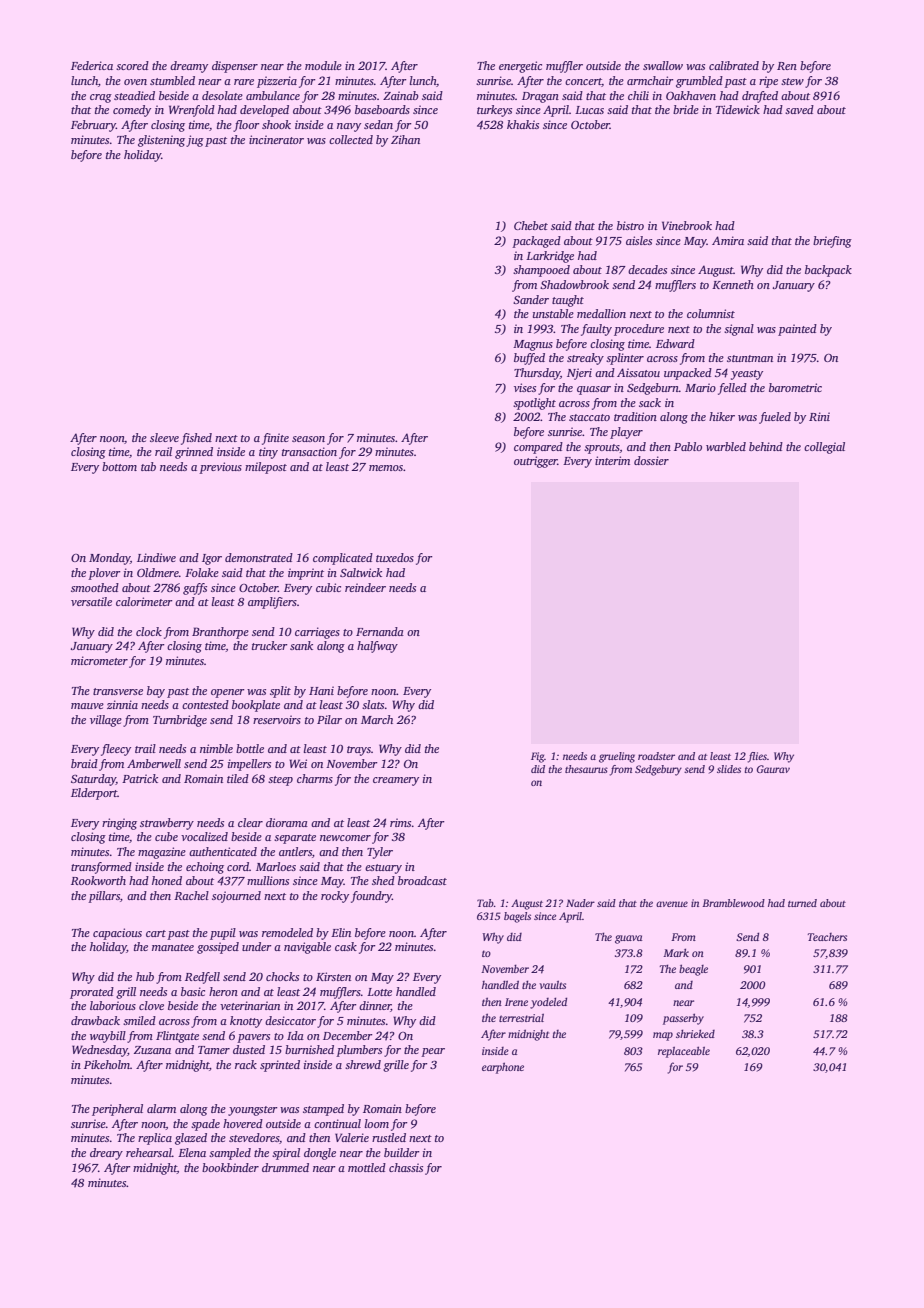  What do you see at coordinates (728, 240) in the screenshot?
I see `Amira` at bounding box center [728, 240].
